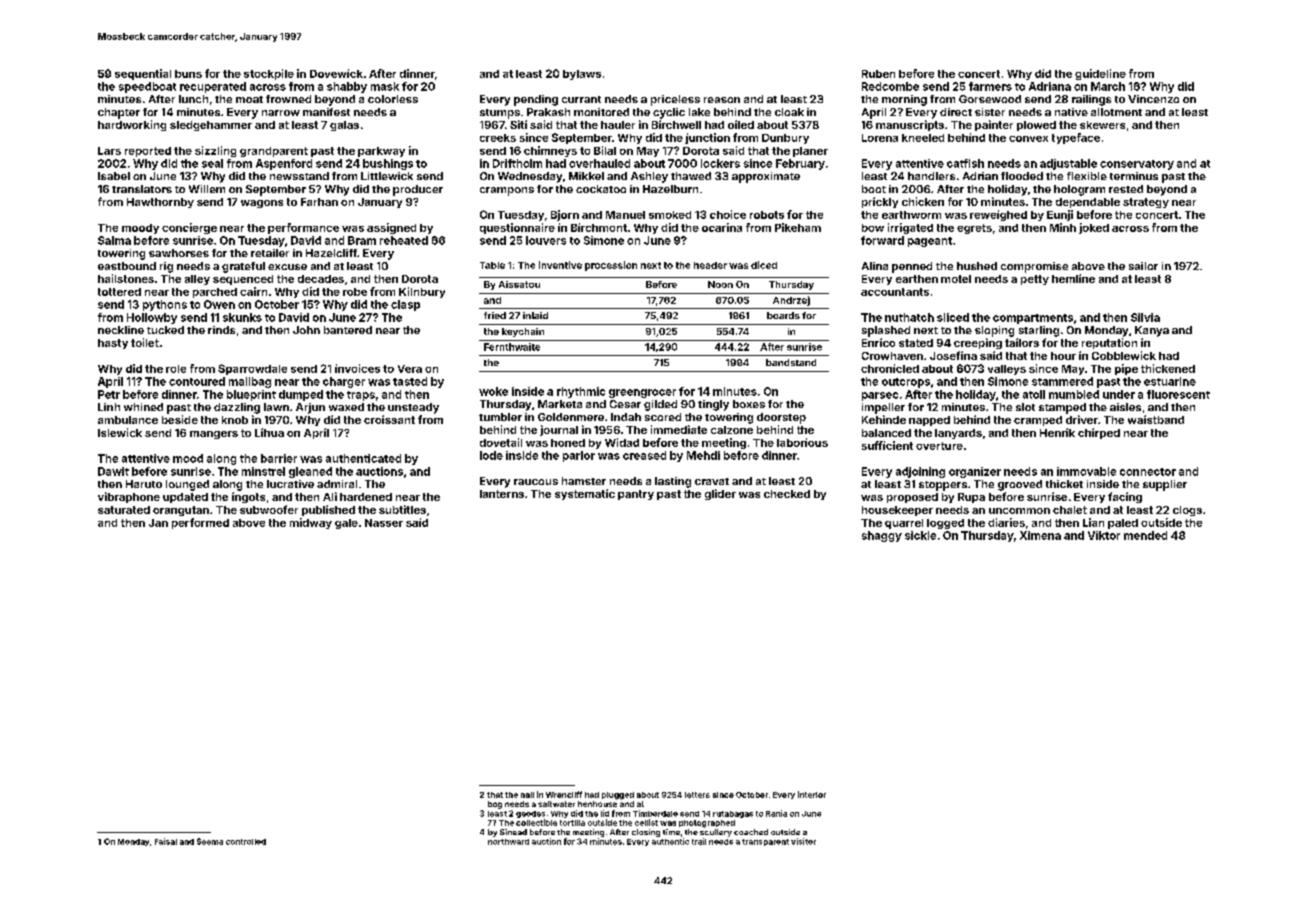 This page has height=924, width=1308. Describe the element at coordinates (200, 523) in the page. I see `performed` at that location.
